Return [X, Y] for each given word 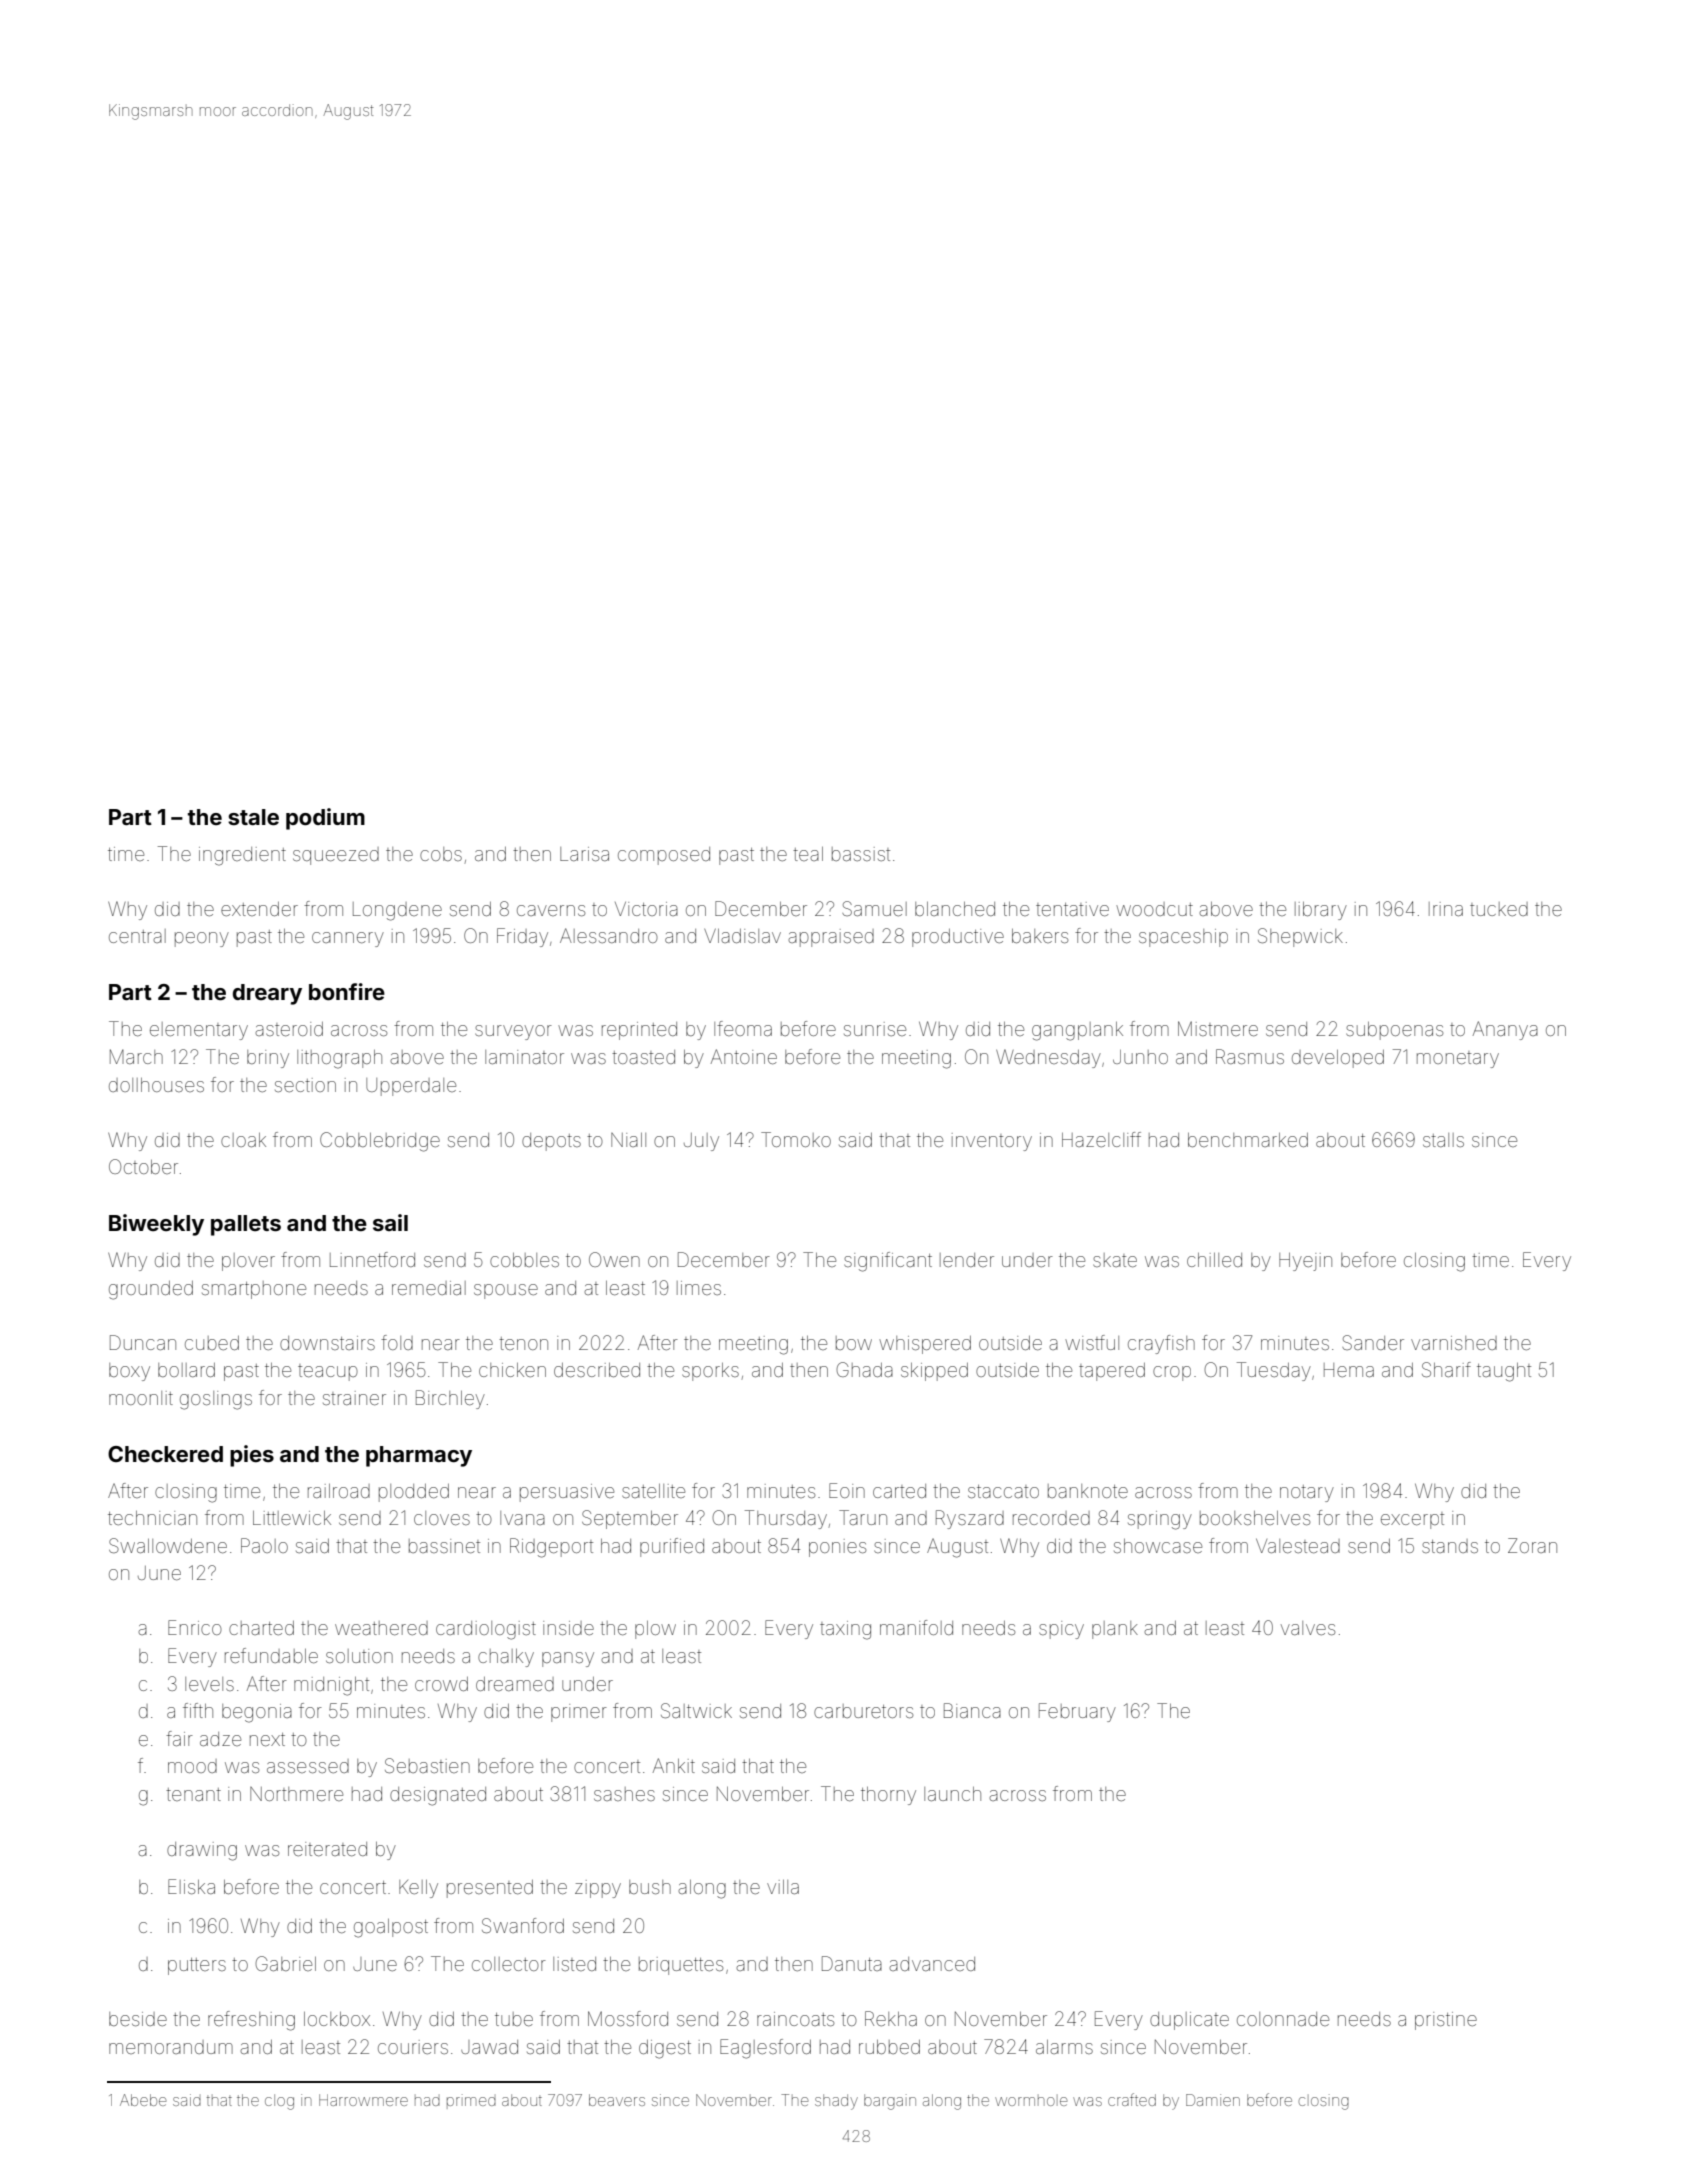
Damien [1213, 2100]
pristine [1446, 2021]
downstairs [327, 1343]
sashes [624, 1794]
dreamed [515, 1684]
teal [808, 854]
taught [1504, 1372]
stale [253, 817]
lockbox [337, 2019]
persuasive [567, 1493]
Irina [1446, 909]
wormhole [1031, 2100]
